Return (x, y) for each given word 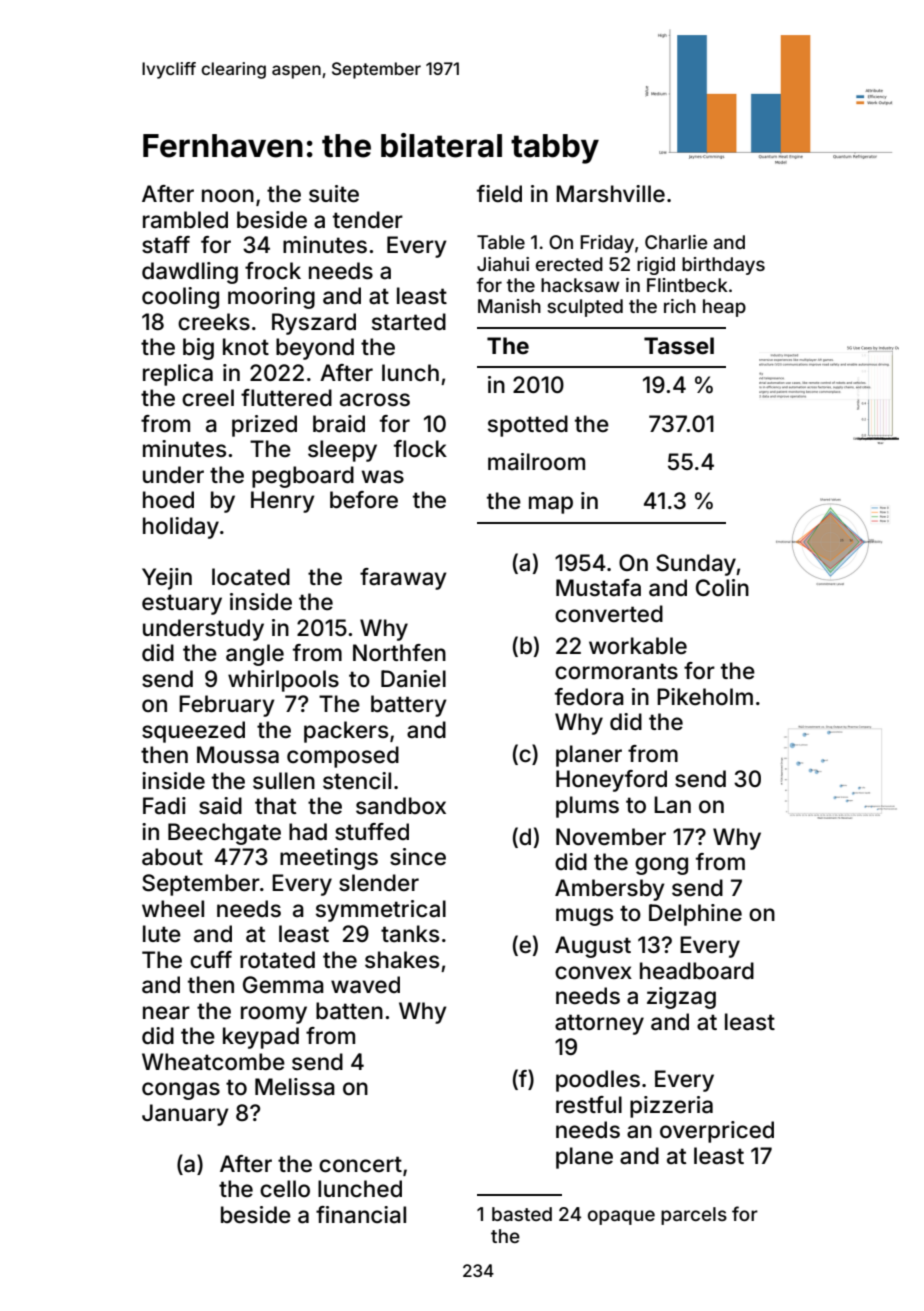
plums (587, 807)
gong (661, 866)
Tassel (679, 346)
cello (285, 1189)
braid (339, 424)
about (172, 857)
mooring (271, 298)
